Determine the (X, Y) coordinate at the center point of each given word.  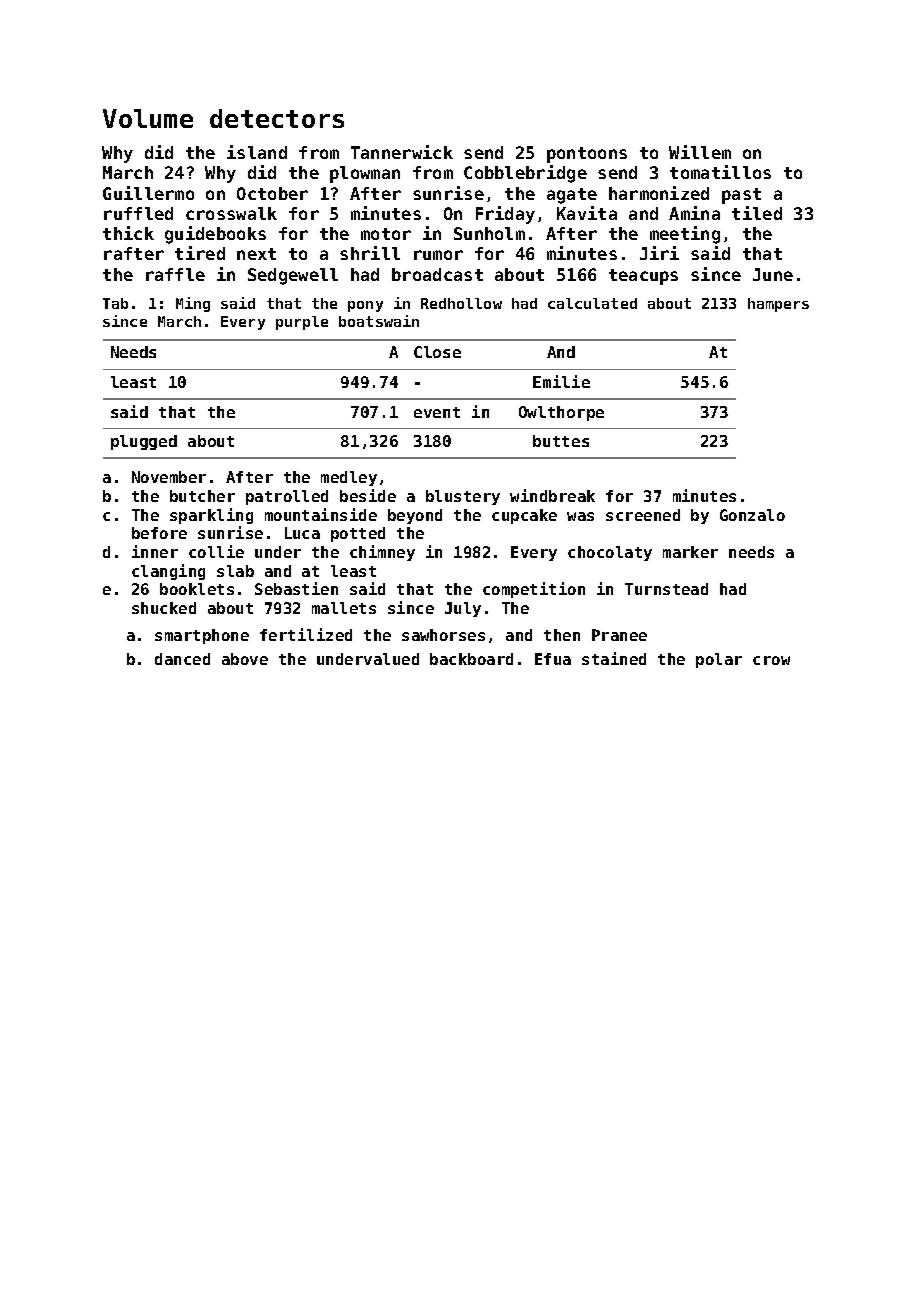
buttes (561, 441)
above (245, 659)
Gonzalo (752, 515)
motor (386, 234)
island (257, 152)
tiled (757, 213)
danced (182, 659)
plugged (144, 442)
